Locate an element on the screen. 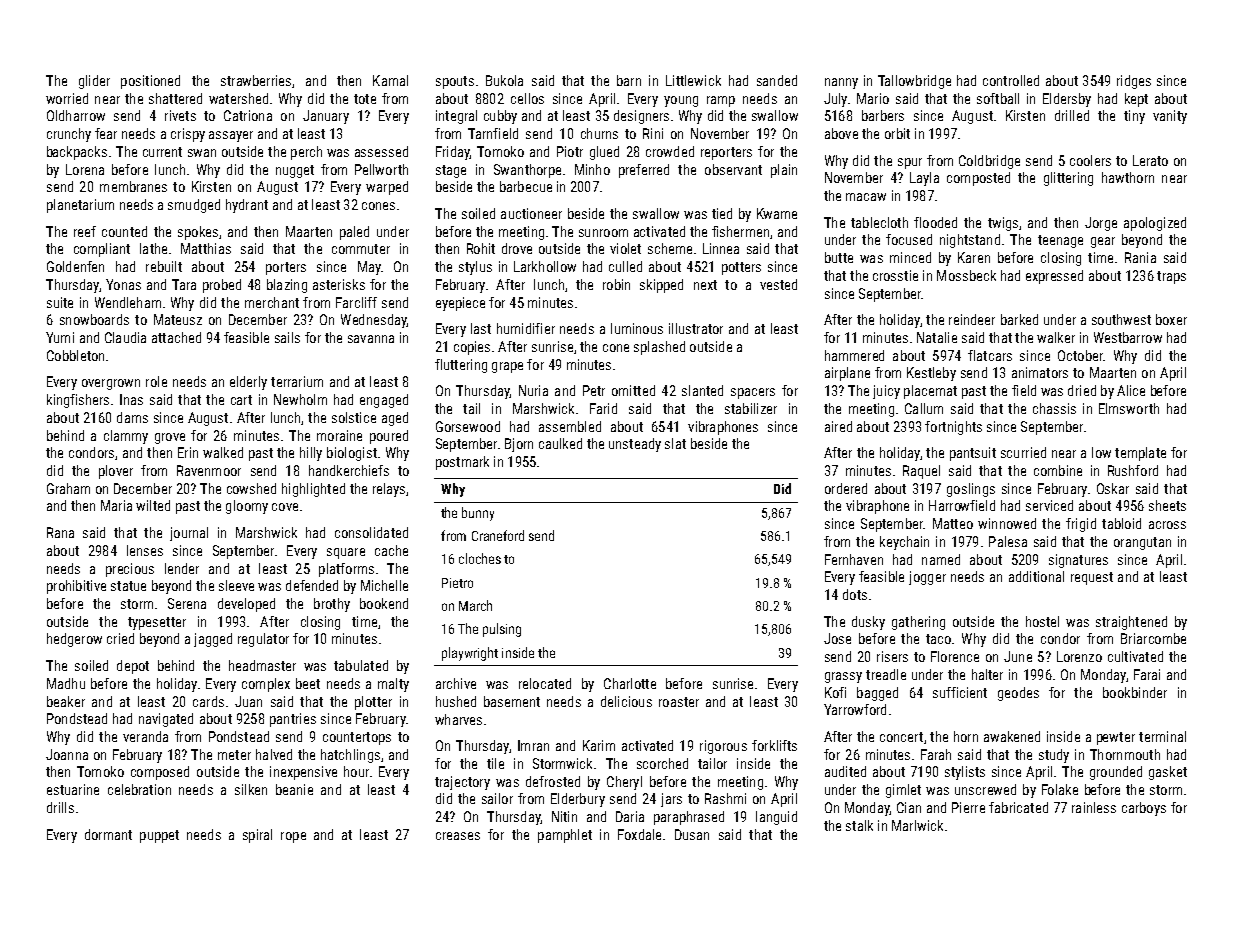 The image size is (1233, 952). rope is located at coordinates (293, 837).
